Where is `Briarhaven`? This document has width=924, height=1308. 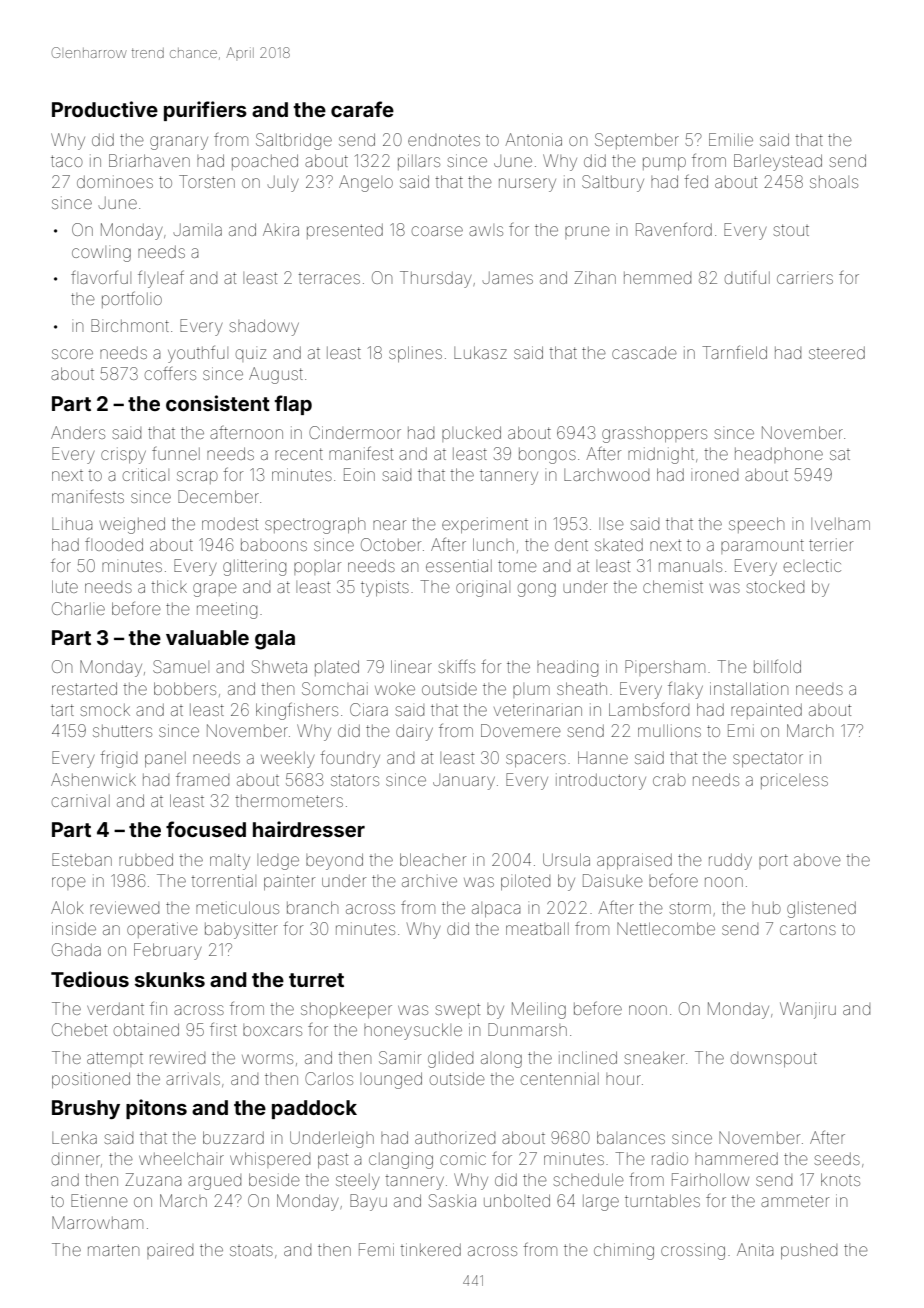 Briarhaven is located at coordinates (149, 160).
